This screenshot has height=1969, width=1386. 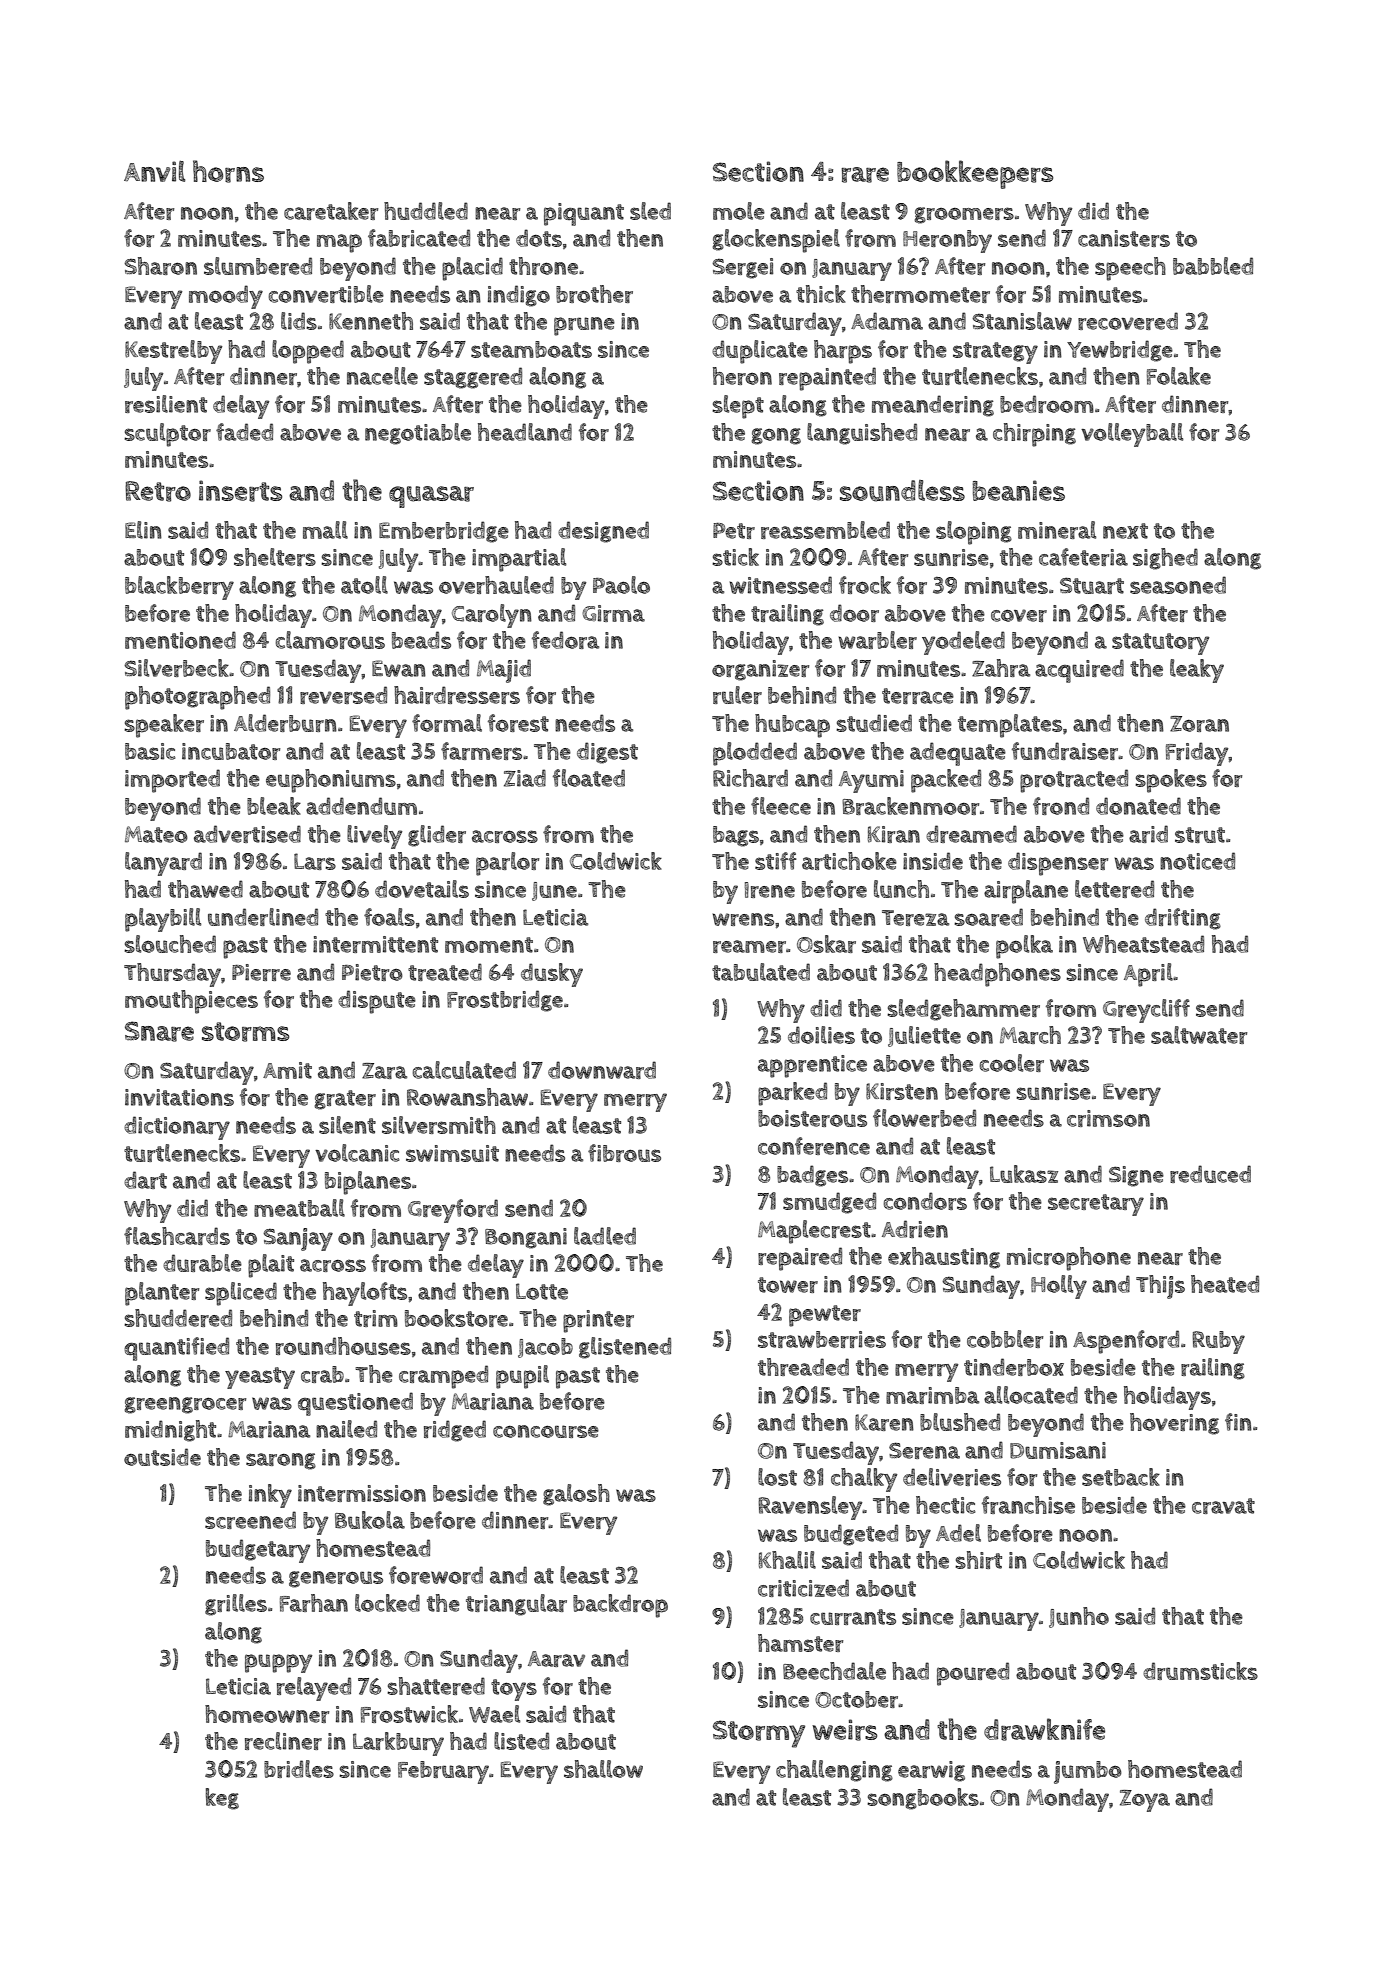 What do you see at coordinates (865, 585) in the screenshot?
I see `frock` at bounding box center [865, 585].
